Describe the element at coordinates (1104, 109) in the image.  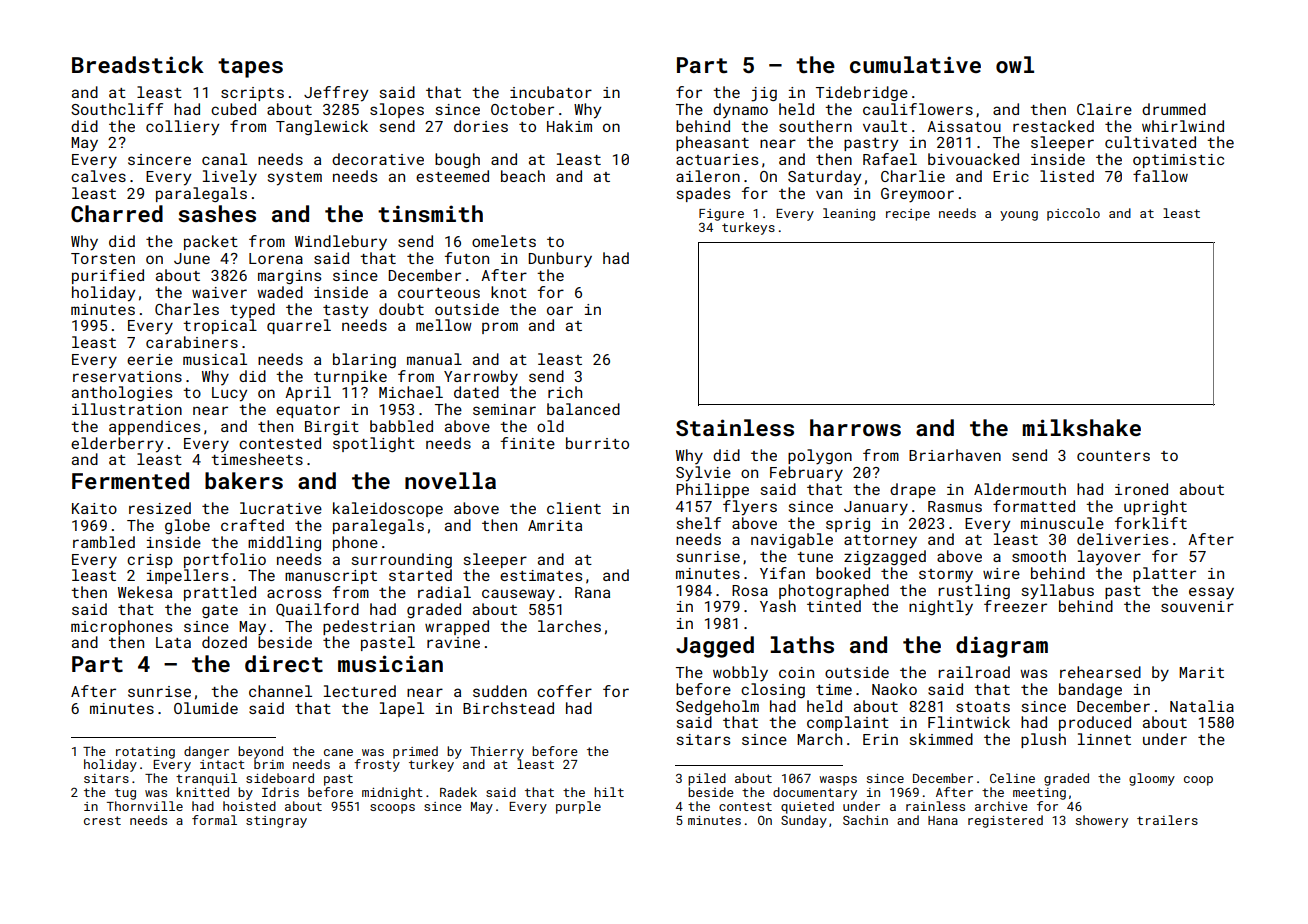
I see `Claire` at that location.
